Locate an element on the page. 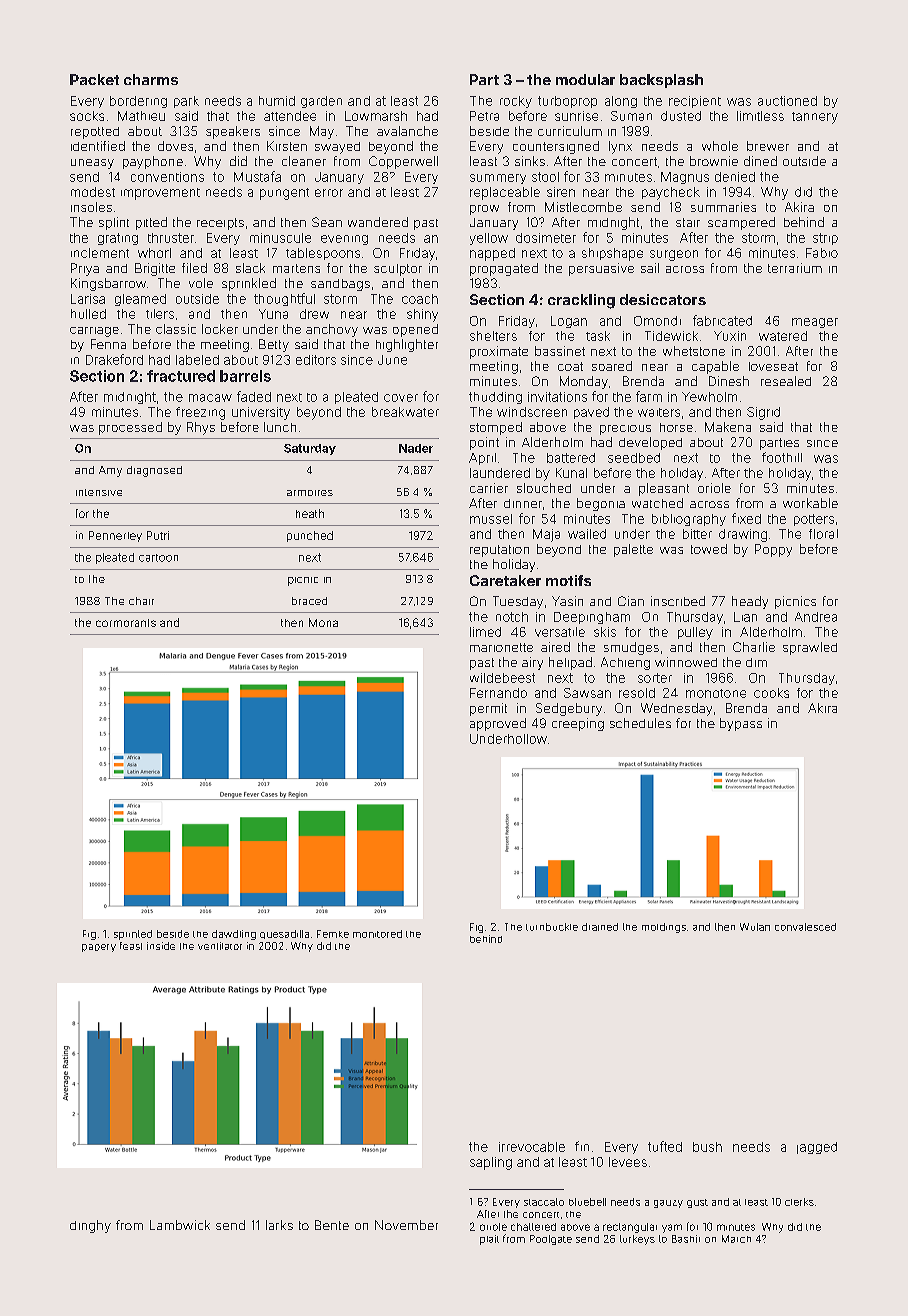 The image size is (908, 1316). dawdling is located at coordinates (234, 935).
